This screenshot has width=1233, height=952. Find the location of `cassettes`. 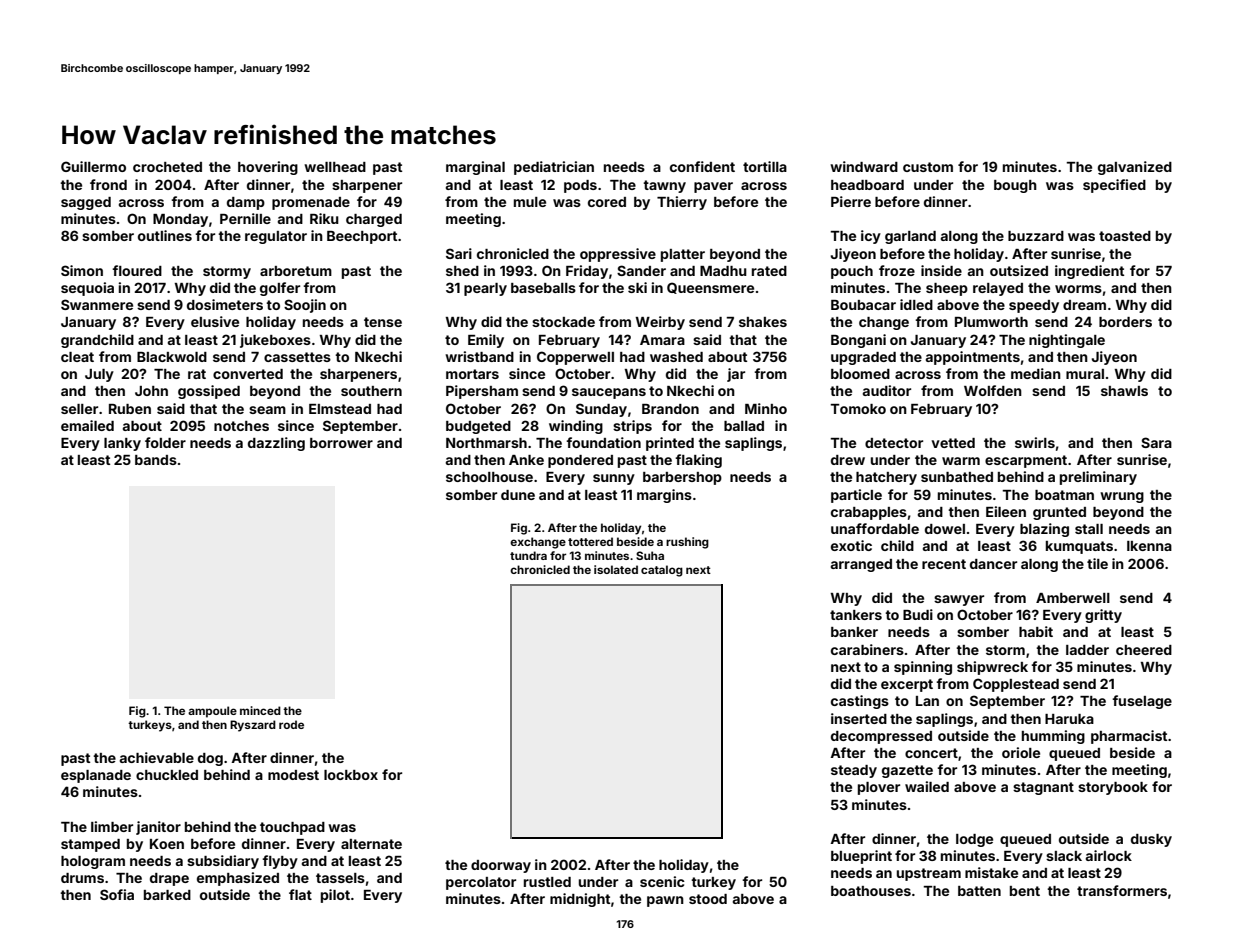

cassettes is located at coordinates (297, 357).
